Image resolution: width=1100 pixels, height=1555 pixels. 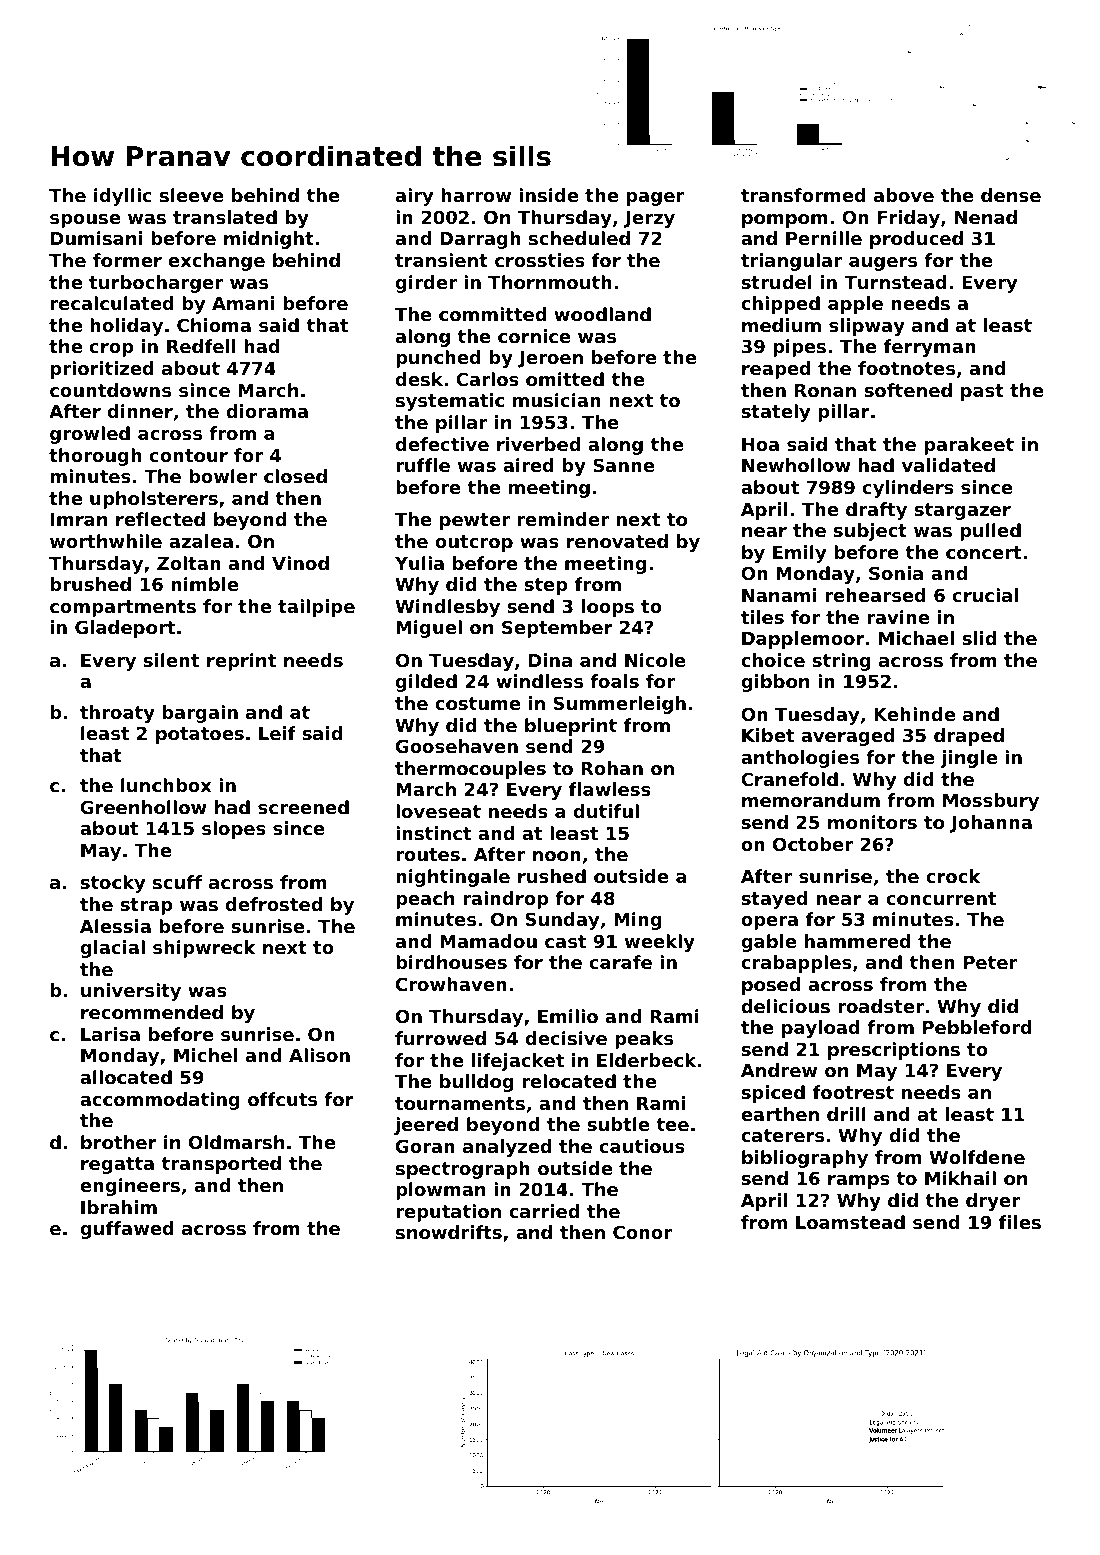 What do you see at coordinates (119, 1142) in the screenshot?
I see `brother` at bounding box center [119, 1142].
